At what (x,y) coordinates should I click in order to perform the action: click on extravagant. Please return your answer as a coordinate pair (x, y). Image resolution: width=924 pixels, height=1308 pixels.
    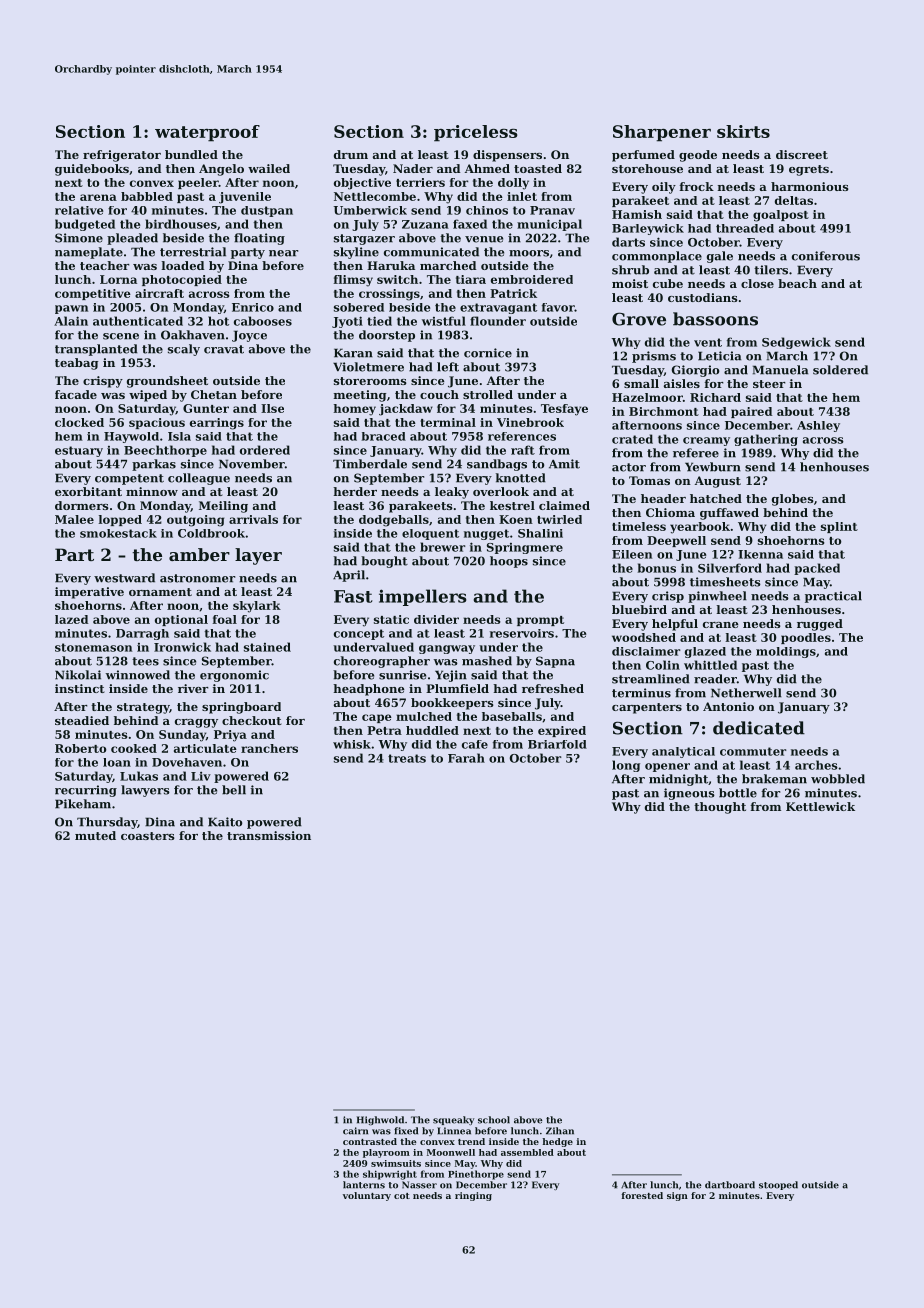
    Looking at the image, I should click on (498, 308).
